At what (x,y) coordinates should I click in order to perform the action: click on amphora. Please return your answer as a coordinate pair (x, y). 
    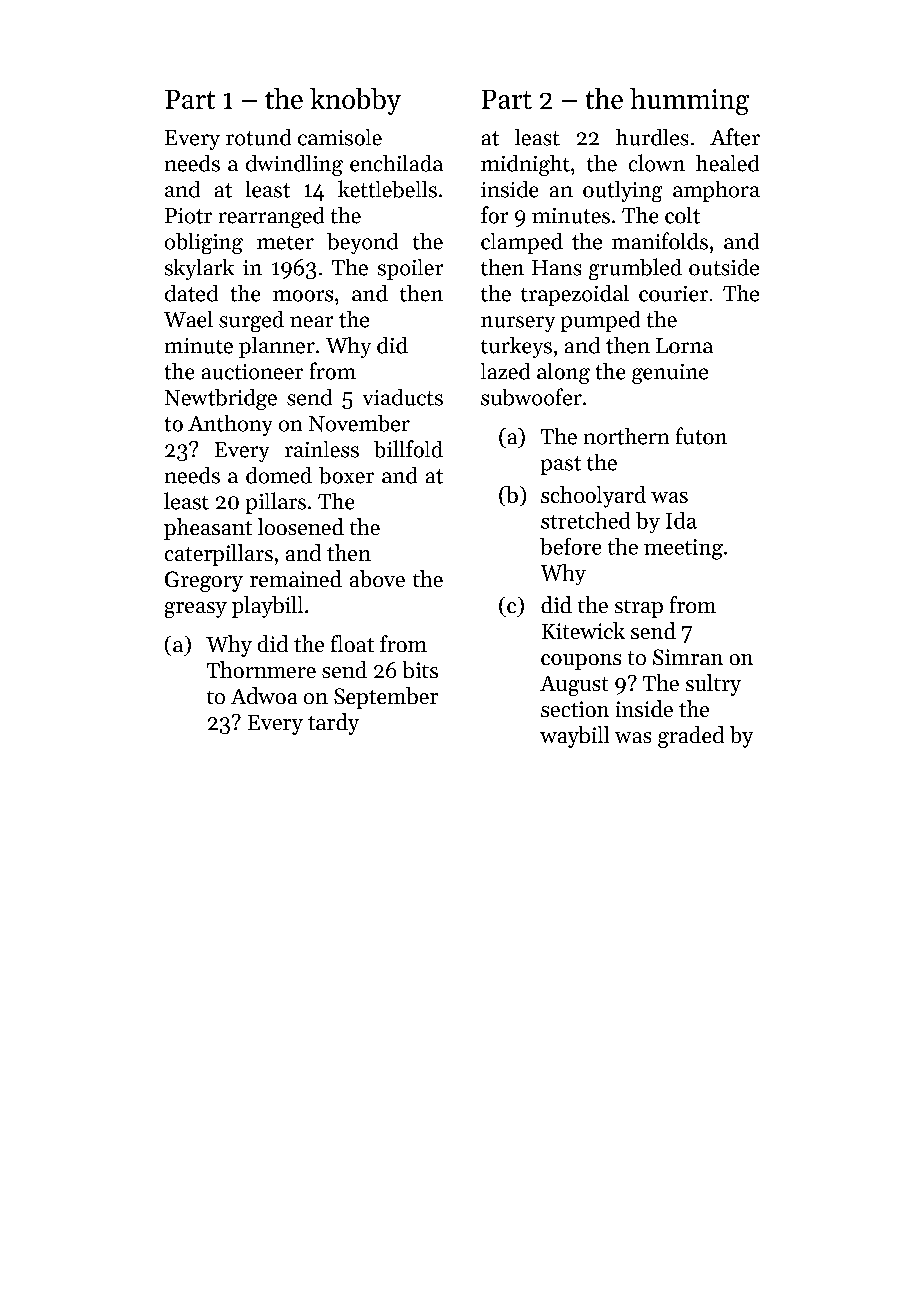
    Looking at the image, I should click on (716, 191).
